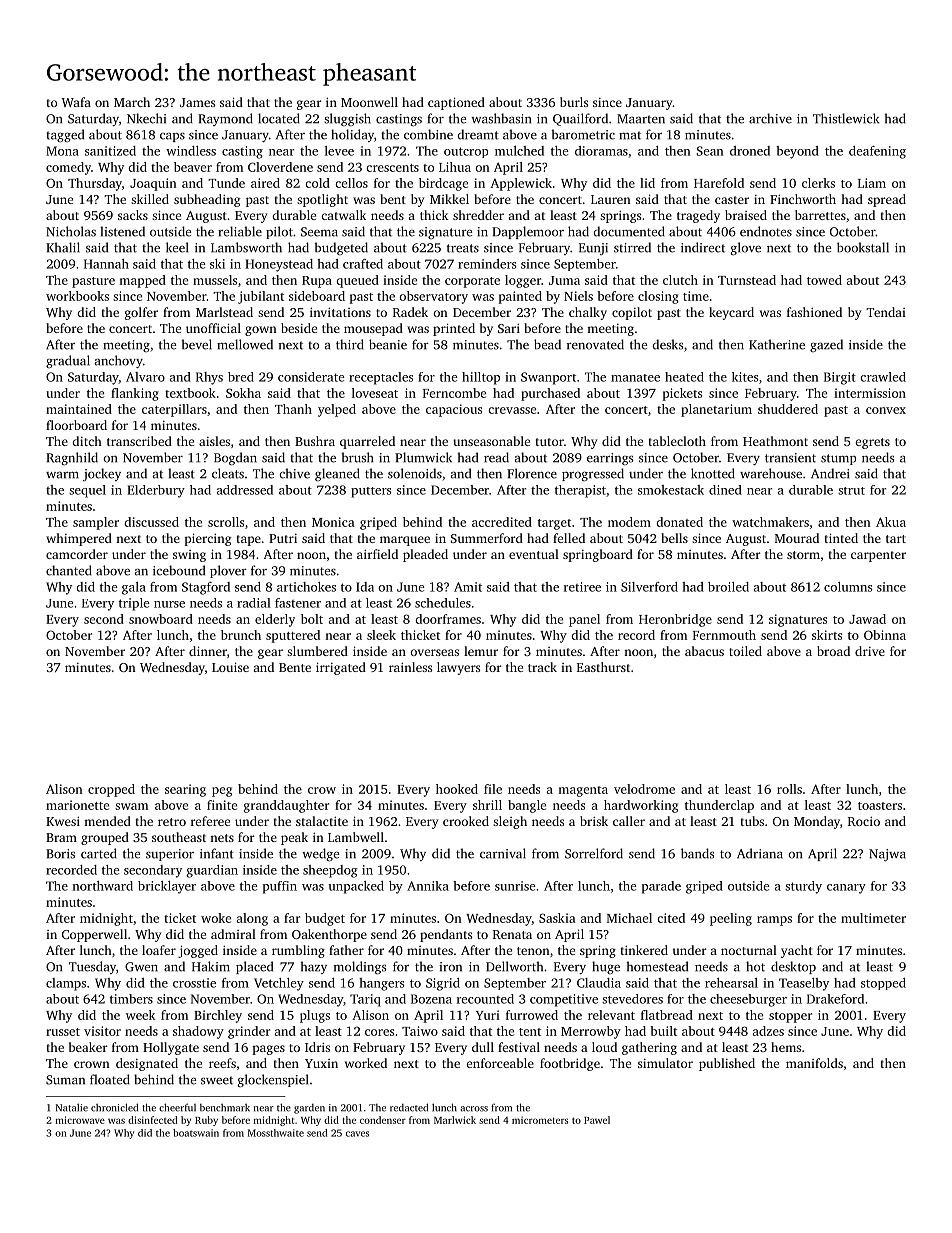 The image size is (952, 1233). Describe the element at coordinates (131, 806) in the screenshot. I see `swam` at that location.
